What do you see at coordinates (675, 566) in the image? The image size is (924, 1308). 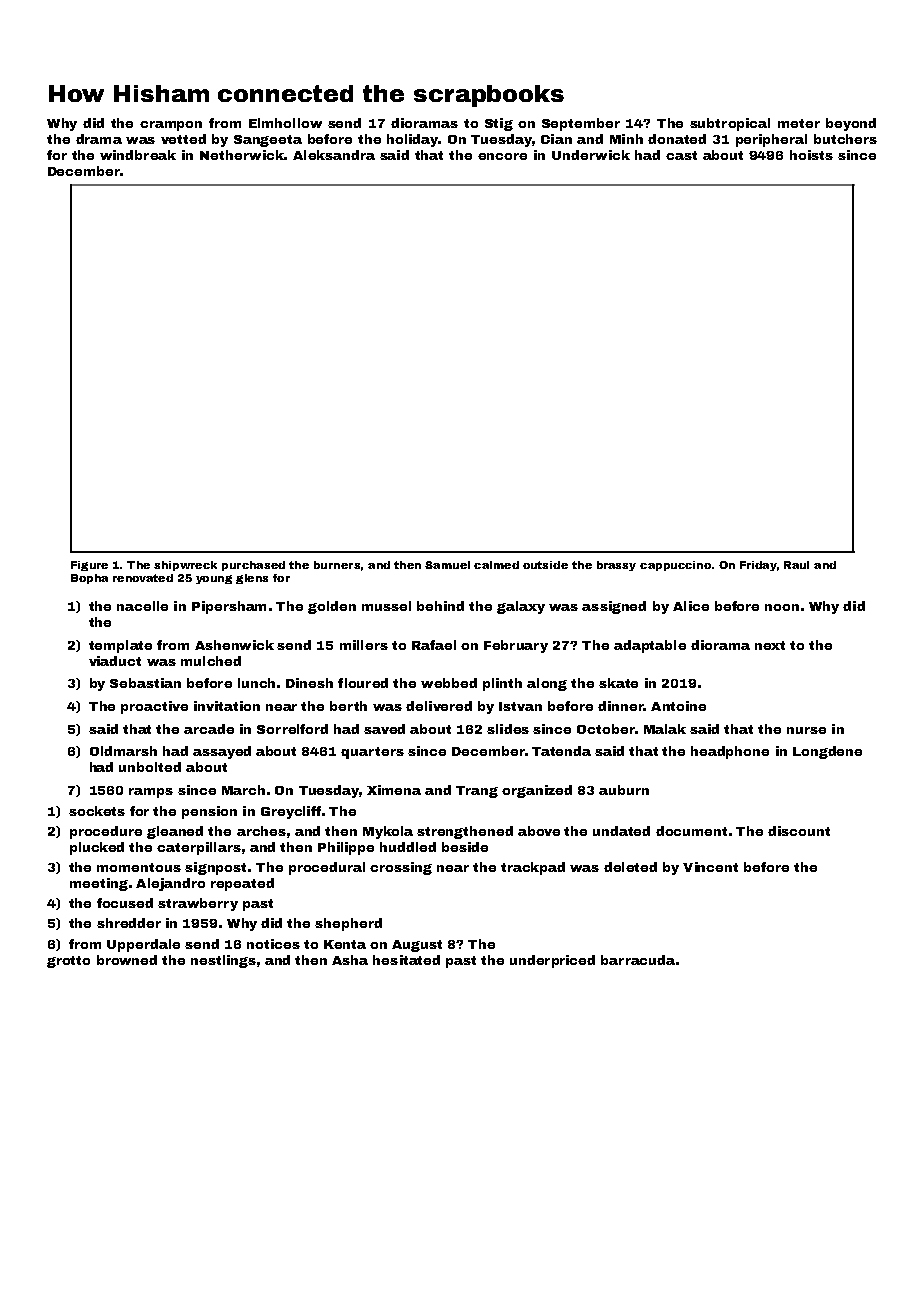 I see `cappuccino` at bounding box center [675, 566].
